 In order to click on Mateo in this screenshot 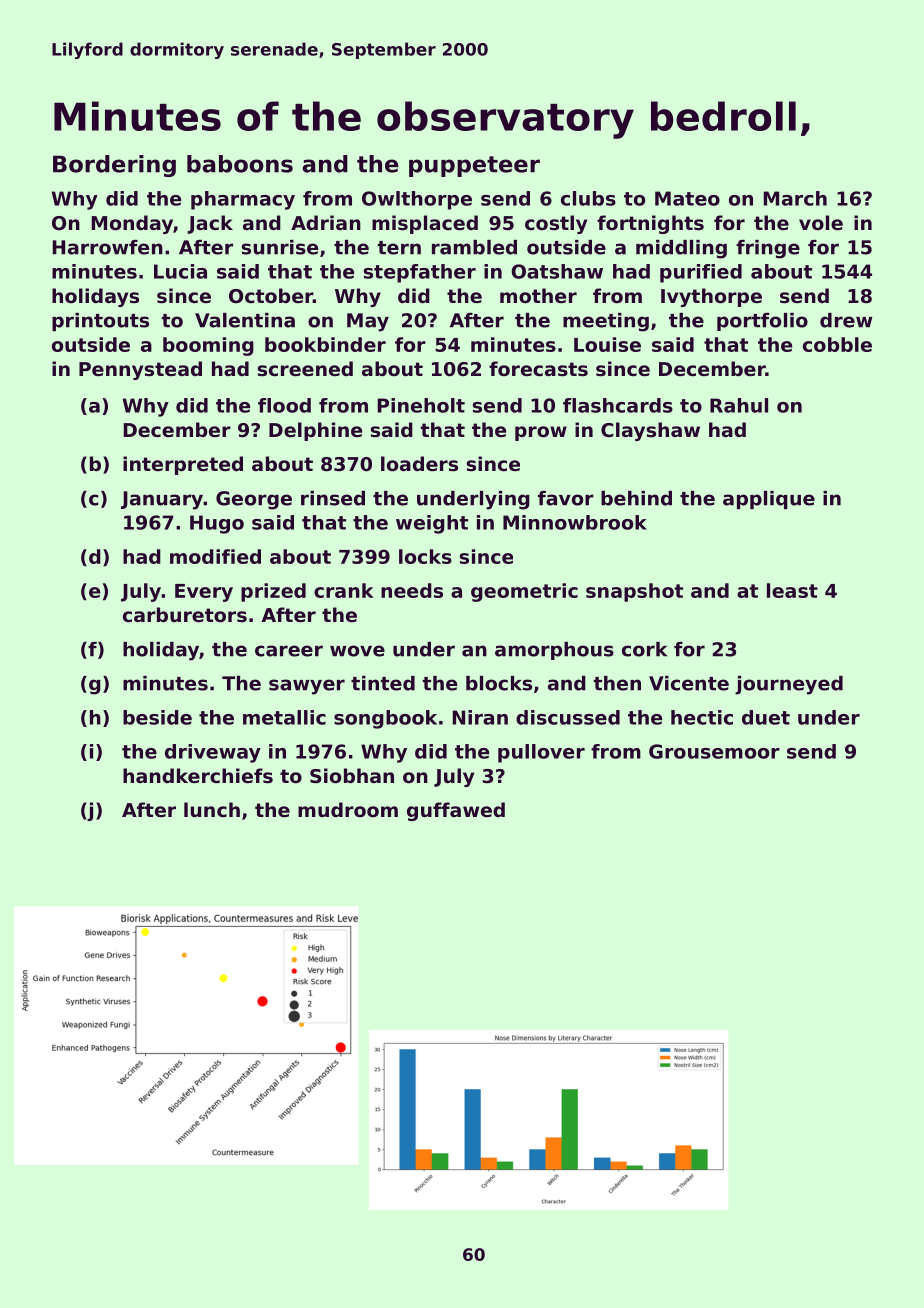, I will do `click(687, 198)`.
